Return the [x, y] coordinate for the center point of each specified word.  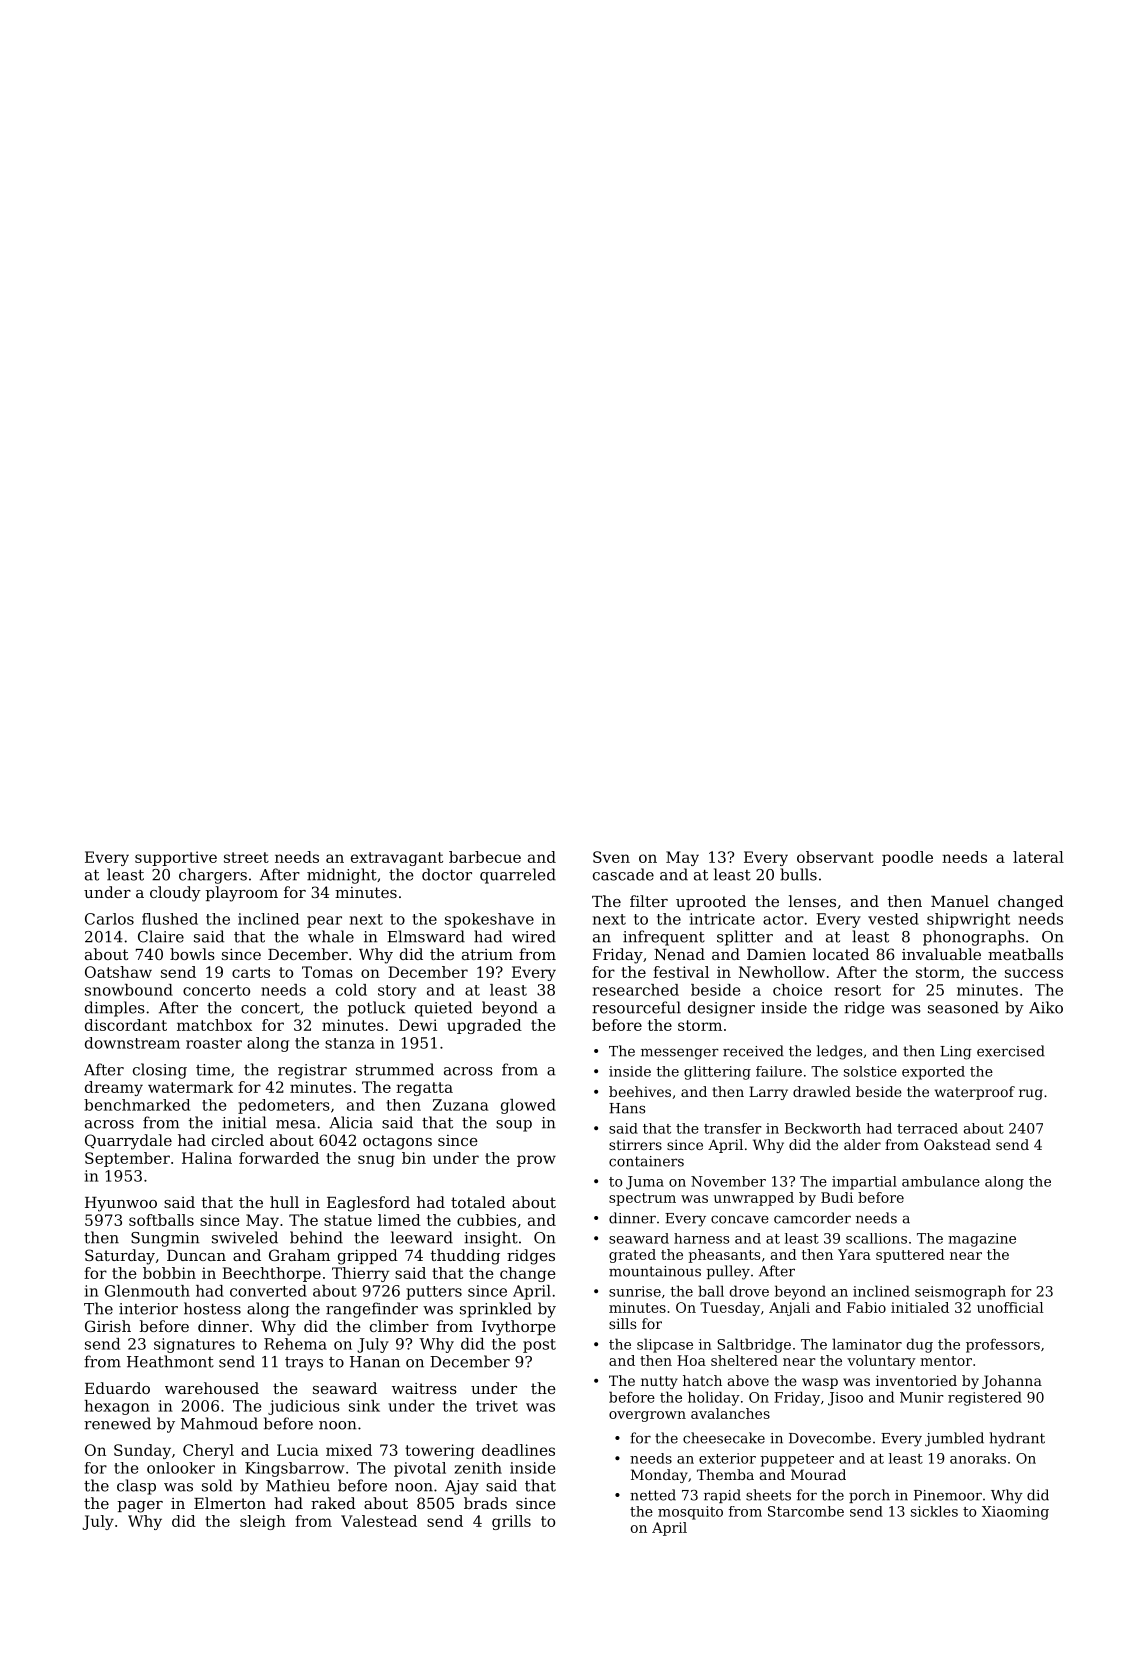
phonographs [973, 938]
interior [148, 1309]
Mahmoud [219, 1423]
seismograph [960, 1292]
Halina [207, 1158]
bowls [192, 954]
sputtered [910, 1256]
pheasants [724, 1256]
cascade [623, 874]
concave [740, 1219]
